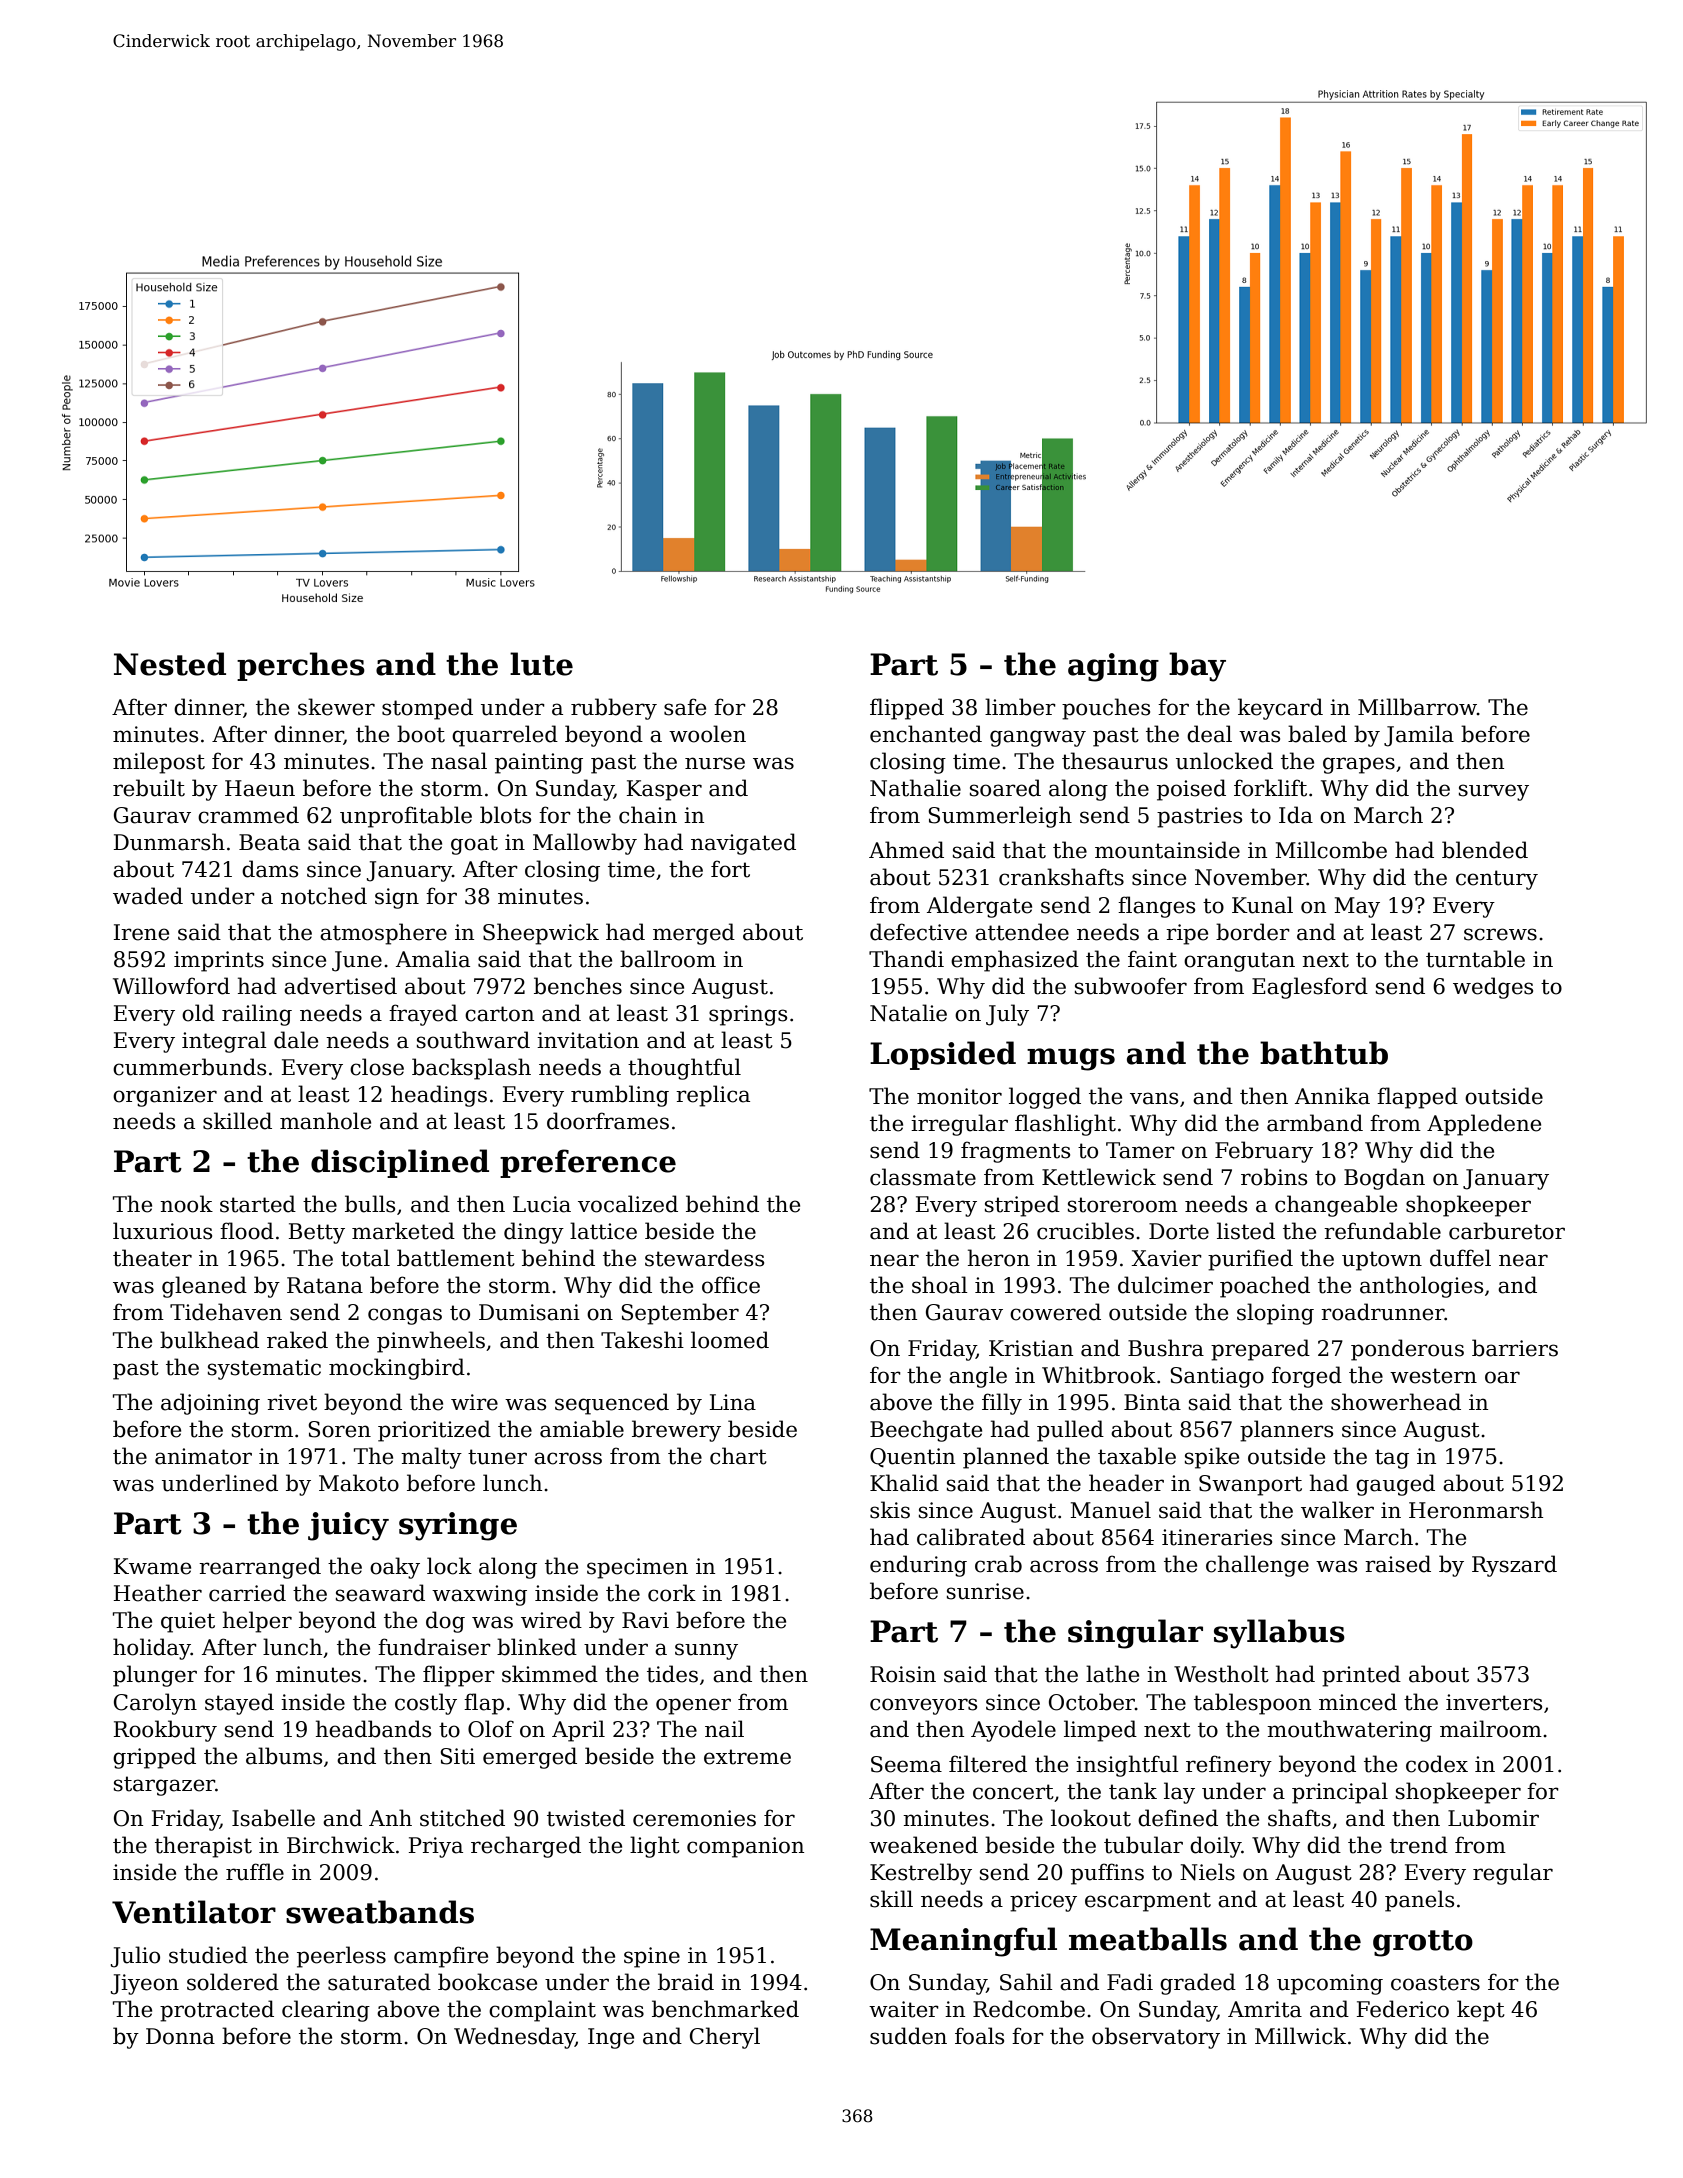 This screenshot has width=1683, height=2178. What do you see at coordinates (226, 1312) in the screenshot?
I see `Tidehaven` at bounding box center [226, 1312].
